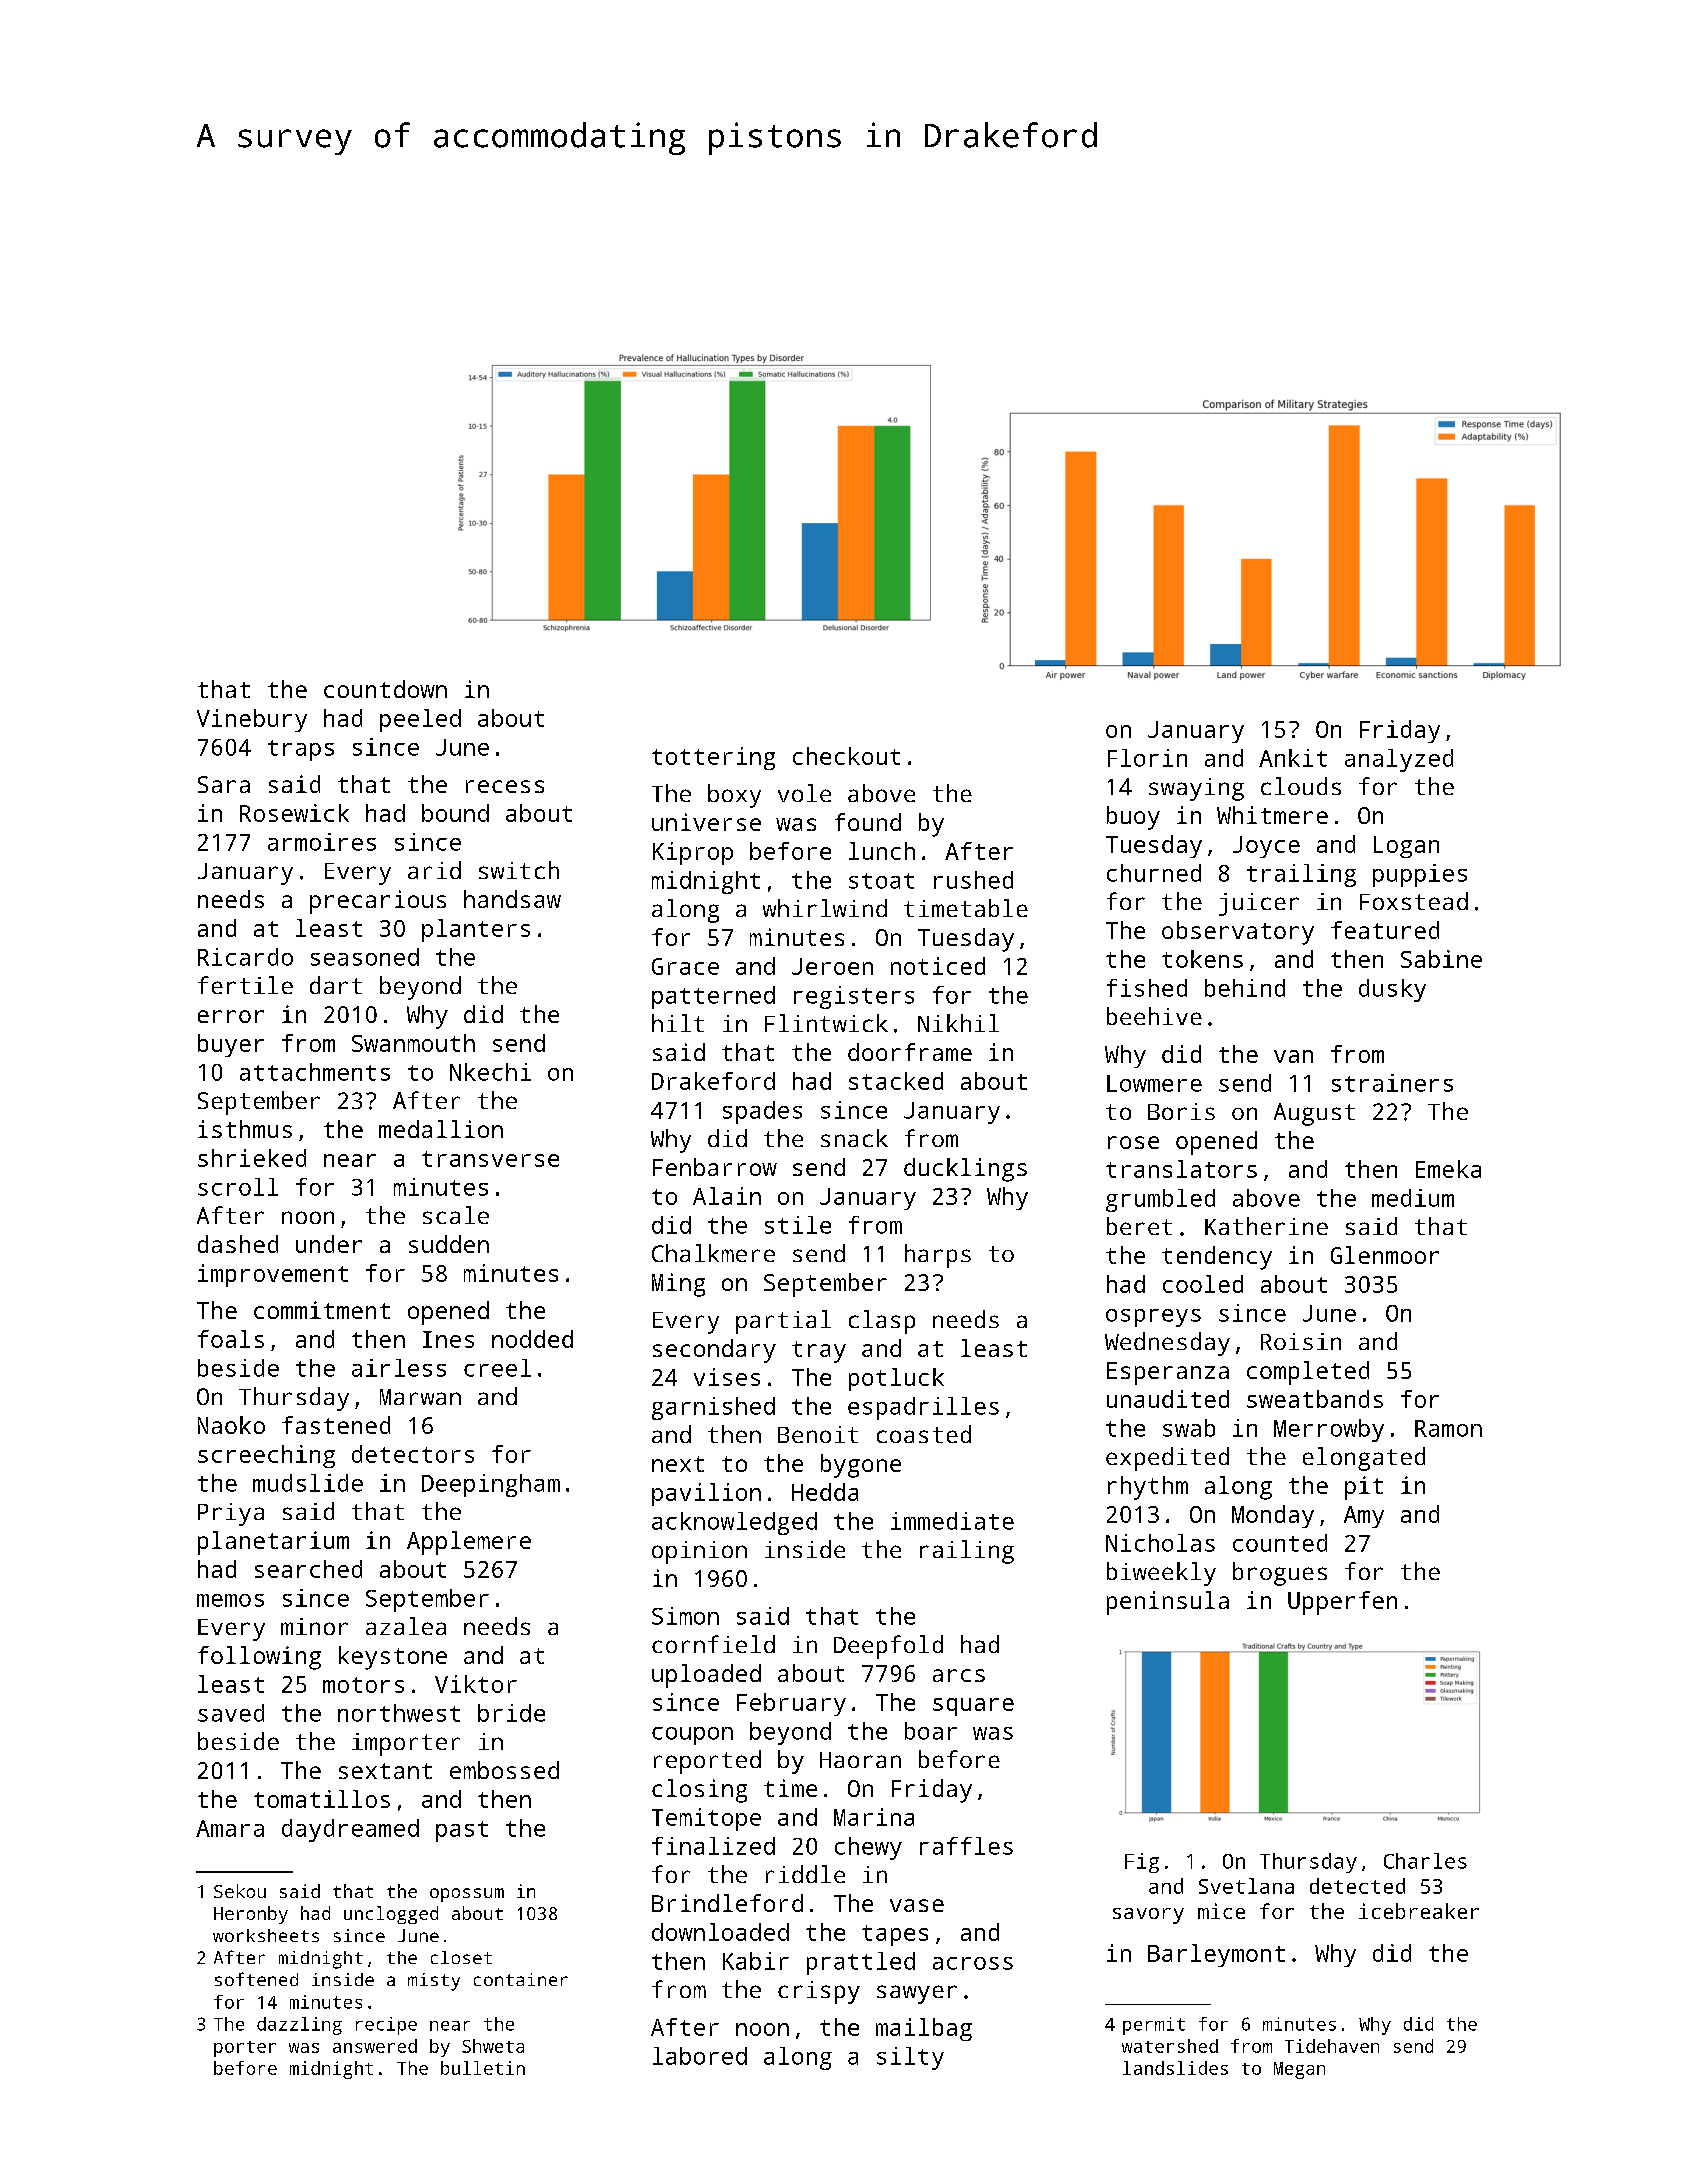  Describe the element at coordinates (231, 1045) in the page. I see `buyer` at that location.
